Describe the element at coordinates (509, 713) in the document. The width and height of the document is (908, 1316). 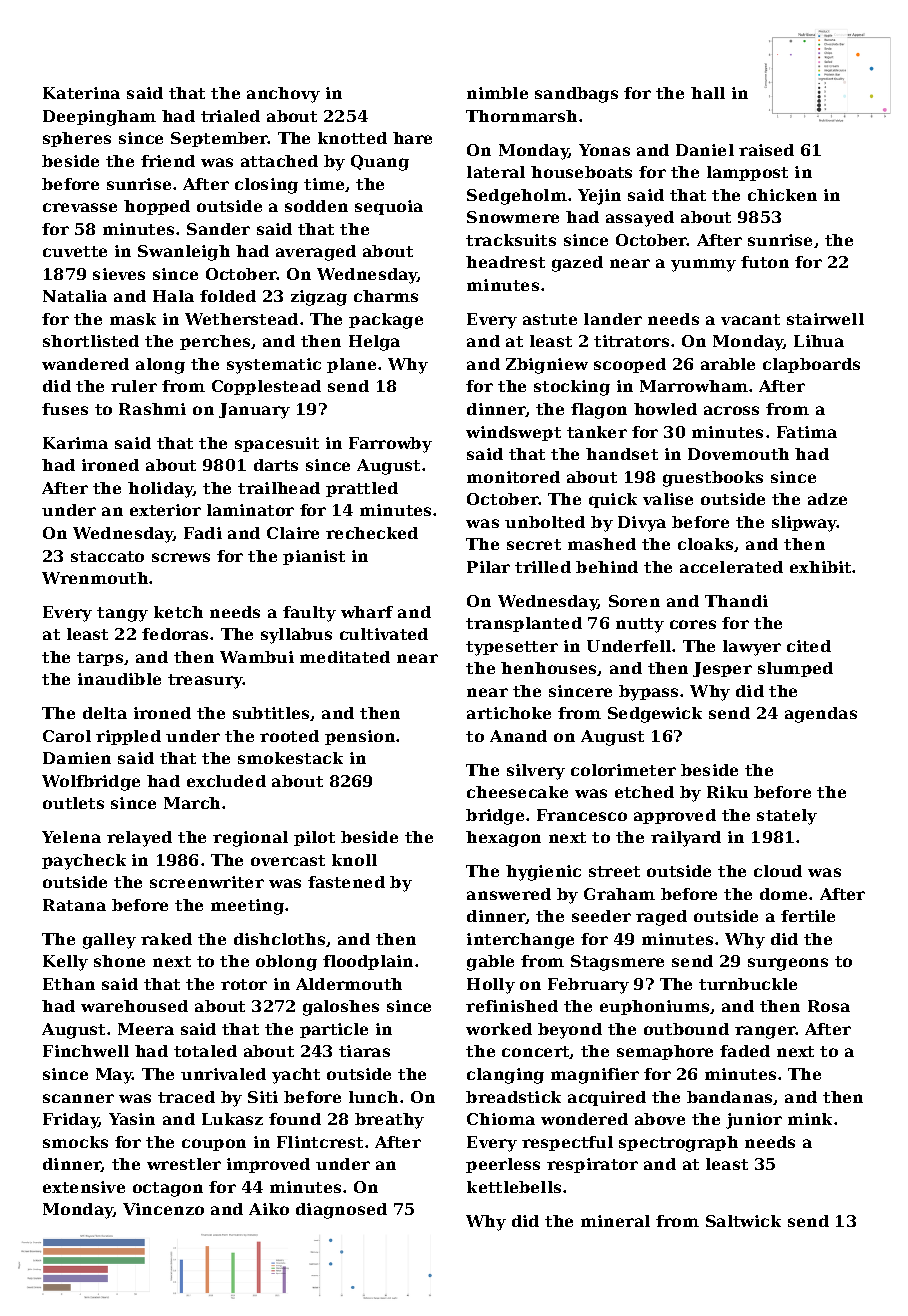
I see `artichoke` at that location.
